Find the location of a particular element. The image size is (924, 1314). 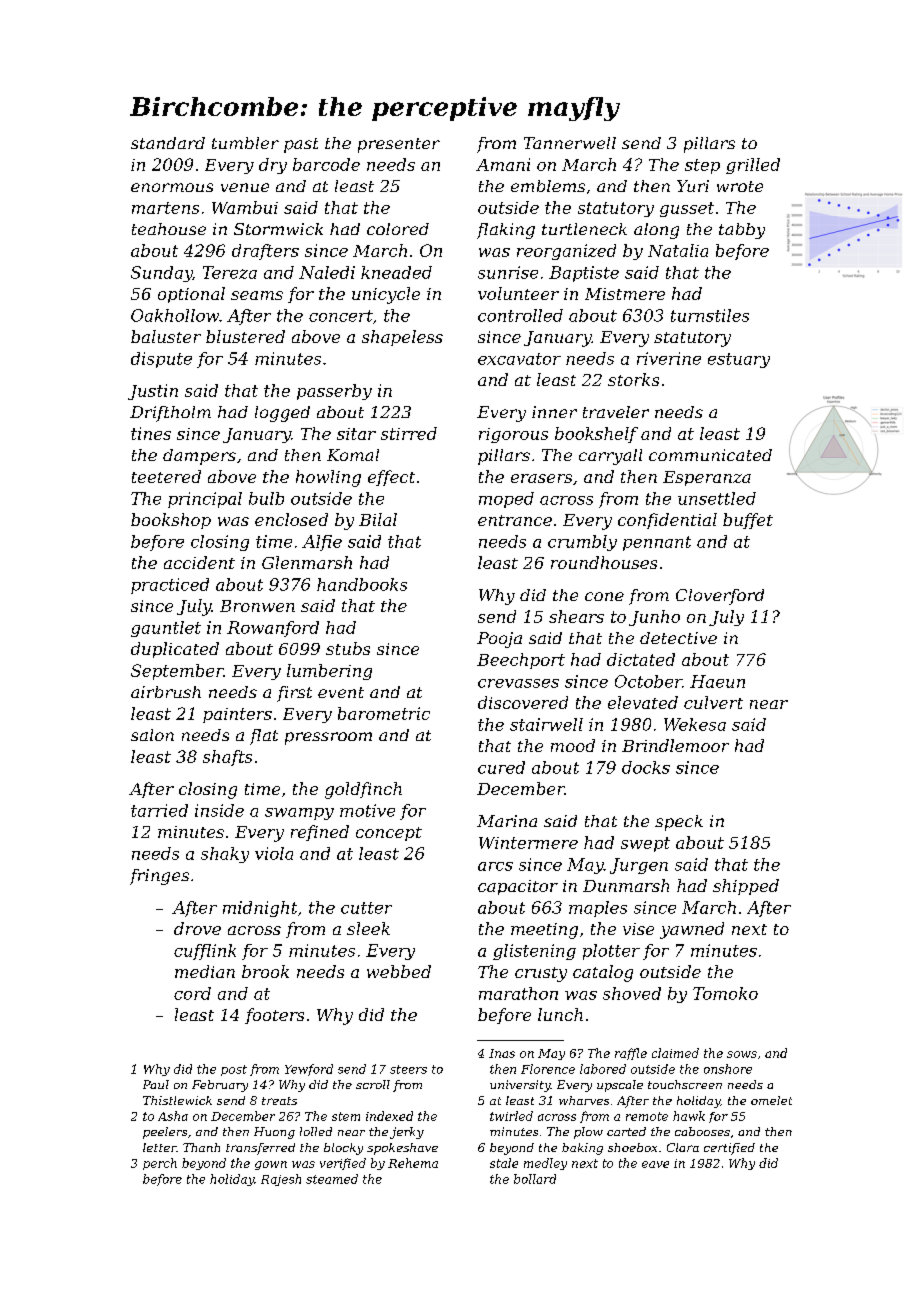

spokeshave is located at coordinates (402, 1149).
